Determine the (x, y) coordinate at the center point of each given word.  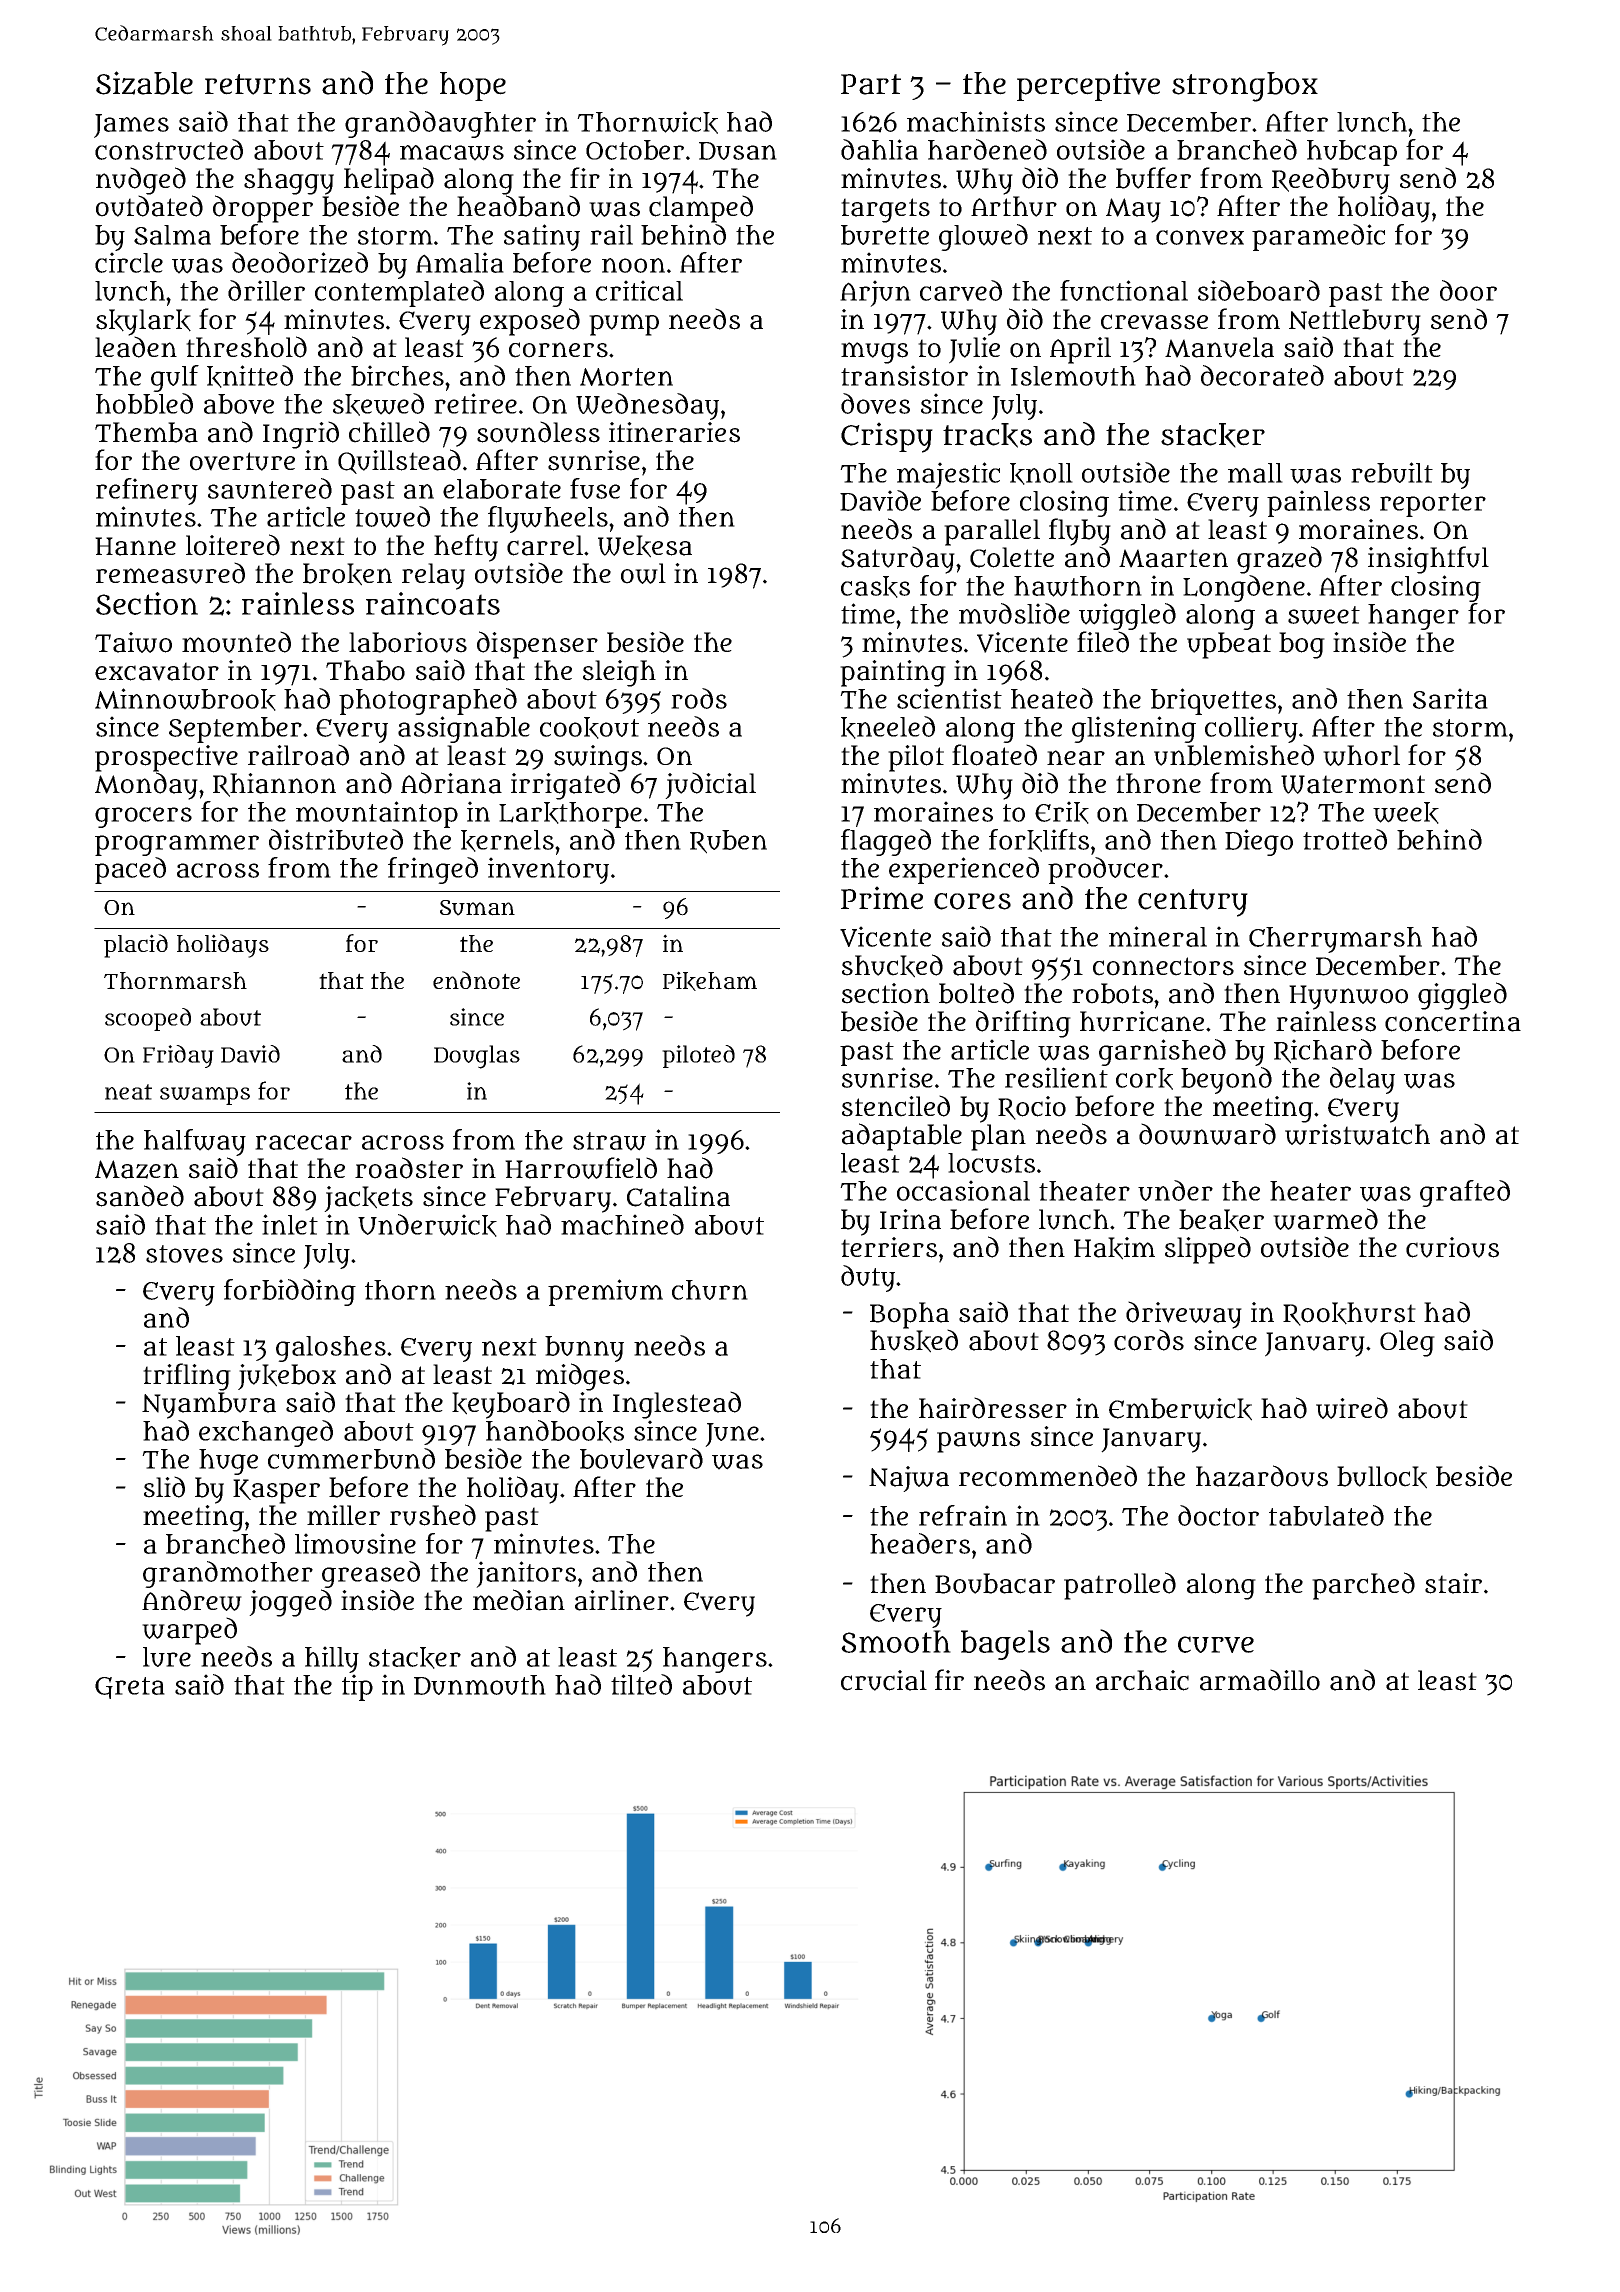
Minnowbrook (185, 699)
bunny (584, 1349)
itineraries (674, 432)
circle (129, 262)
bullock (1382, 1477)
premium (605, 1292)
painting (893, 673)
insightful (1428, 560)
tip (357, 1687)
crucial (884, 1680)
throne (1158, 783)
